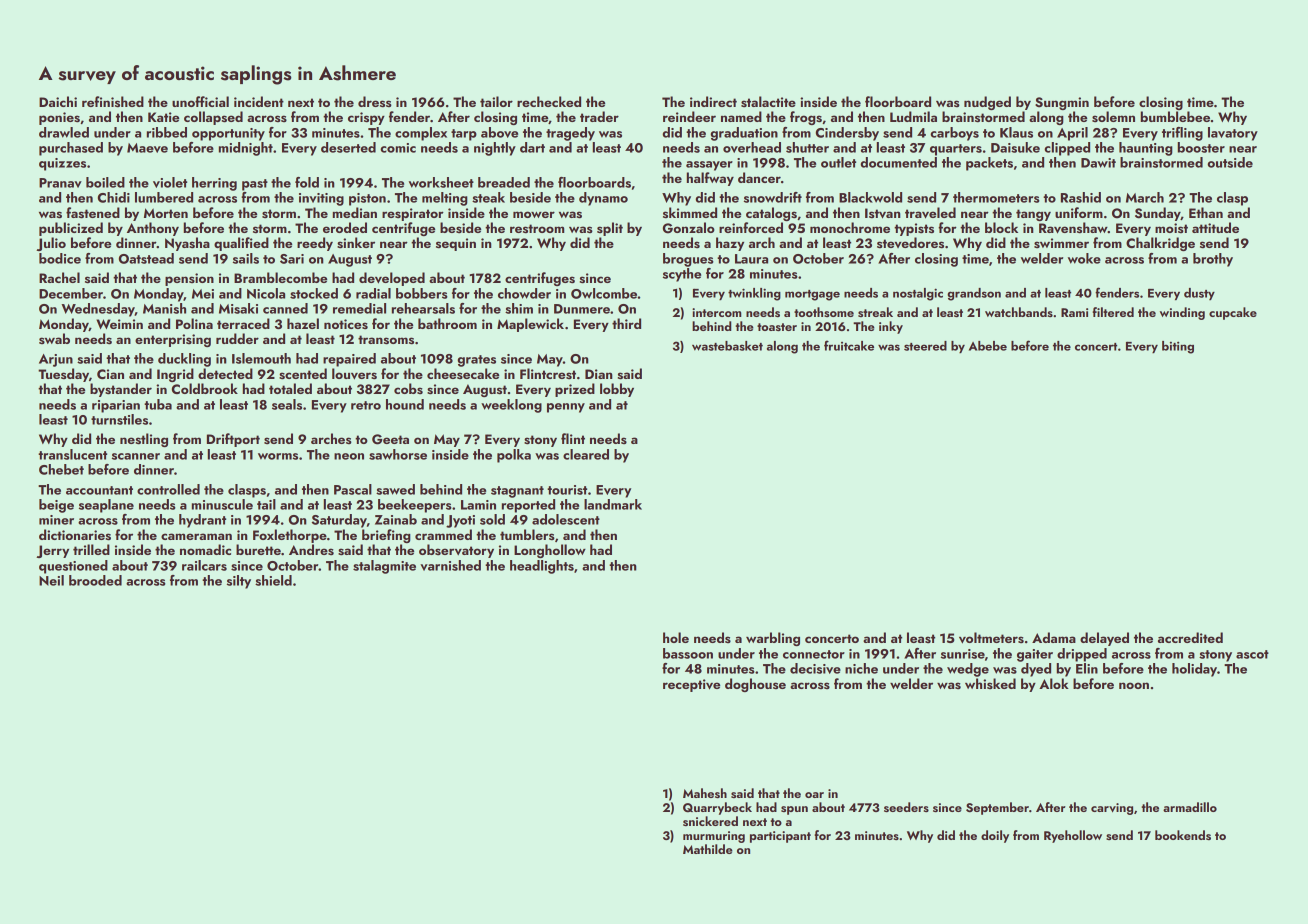  I want to click on Sari, so click(292, 259).
